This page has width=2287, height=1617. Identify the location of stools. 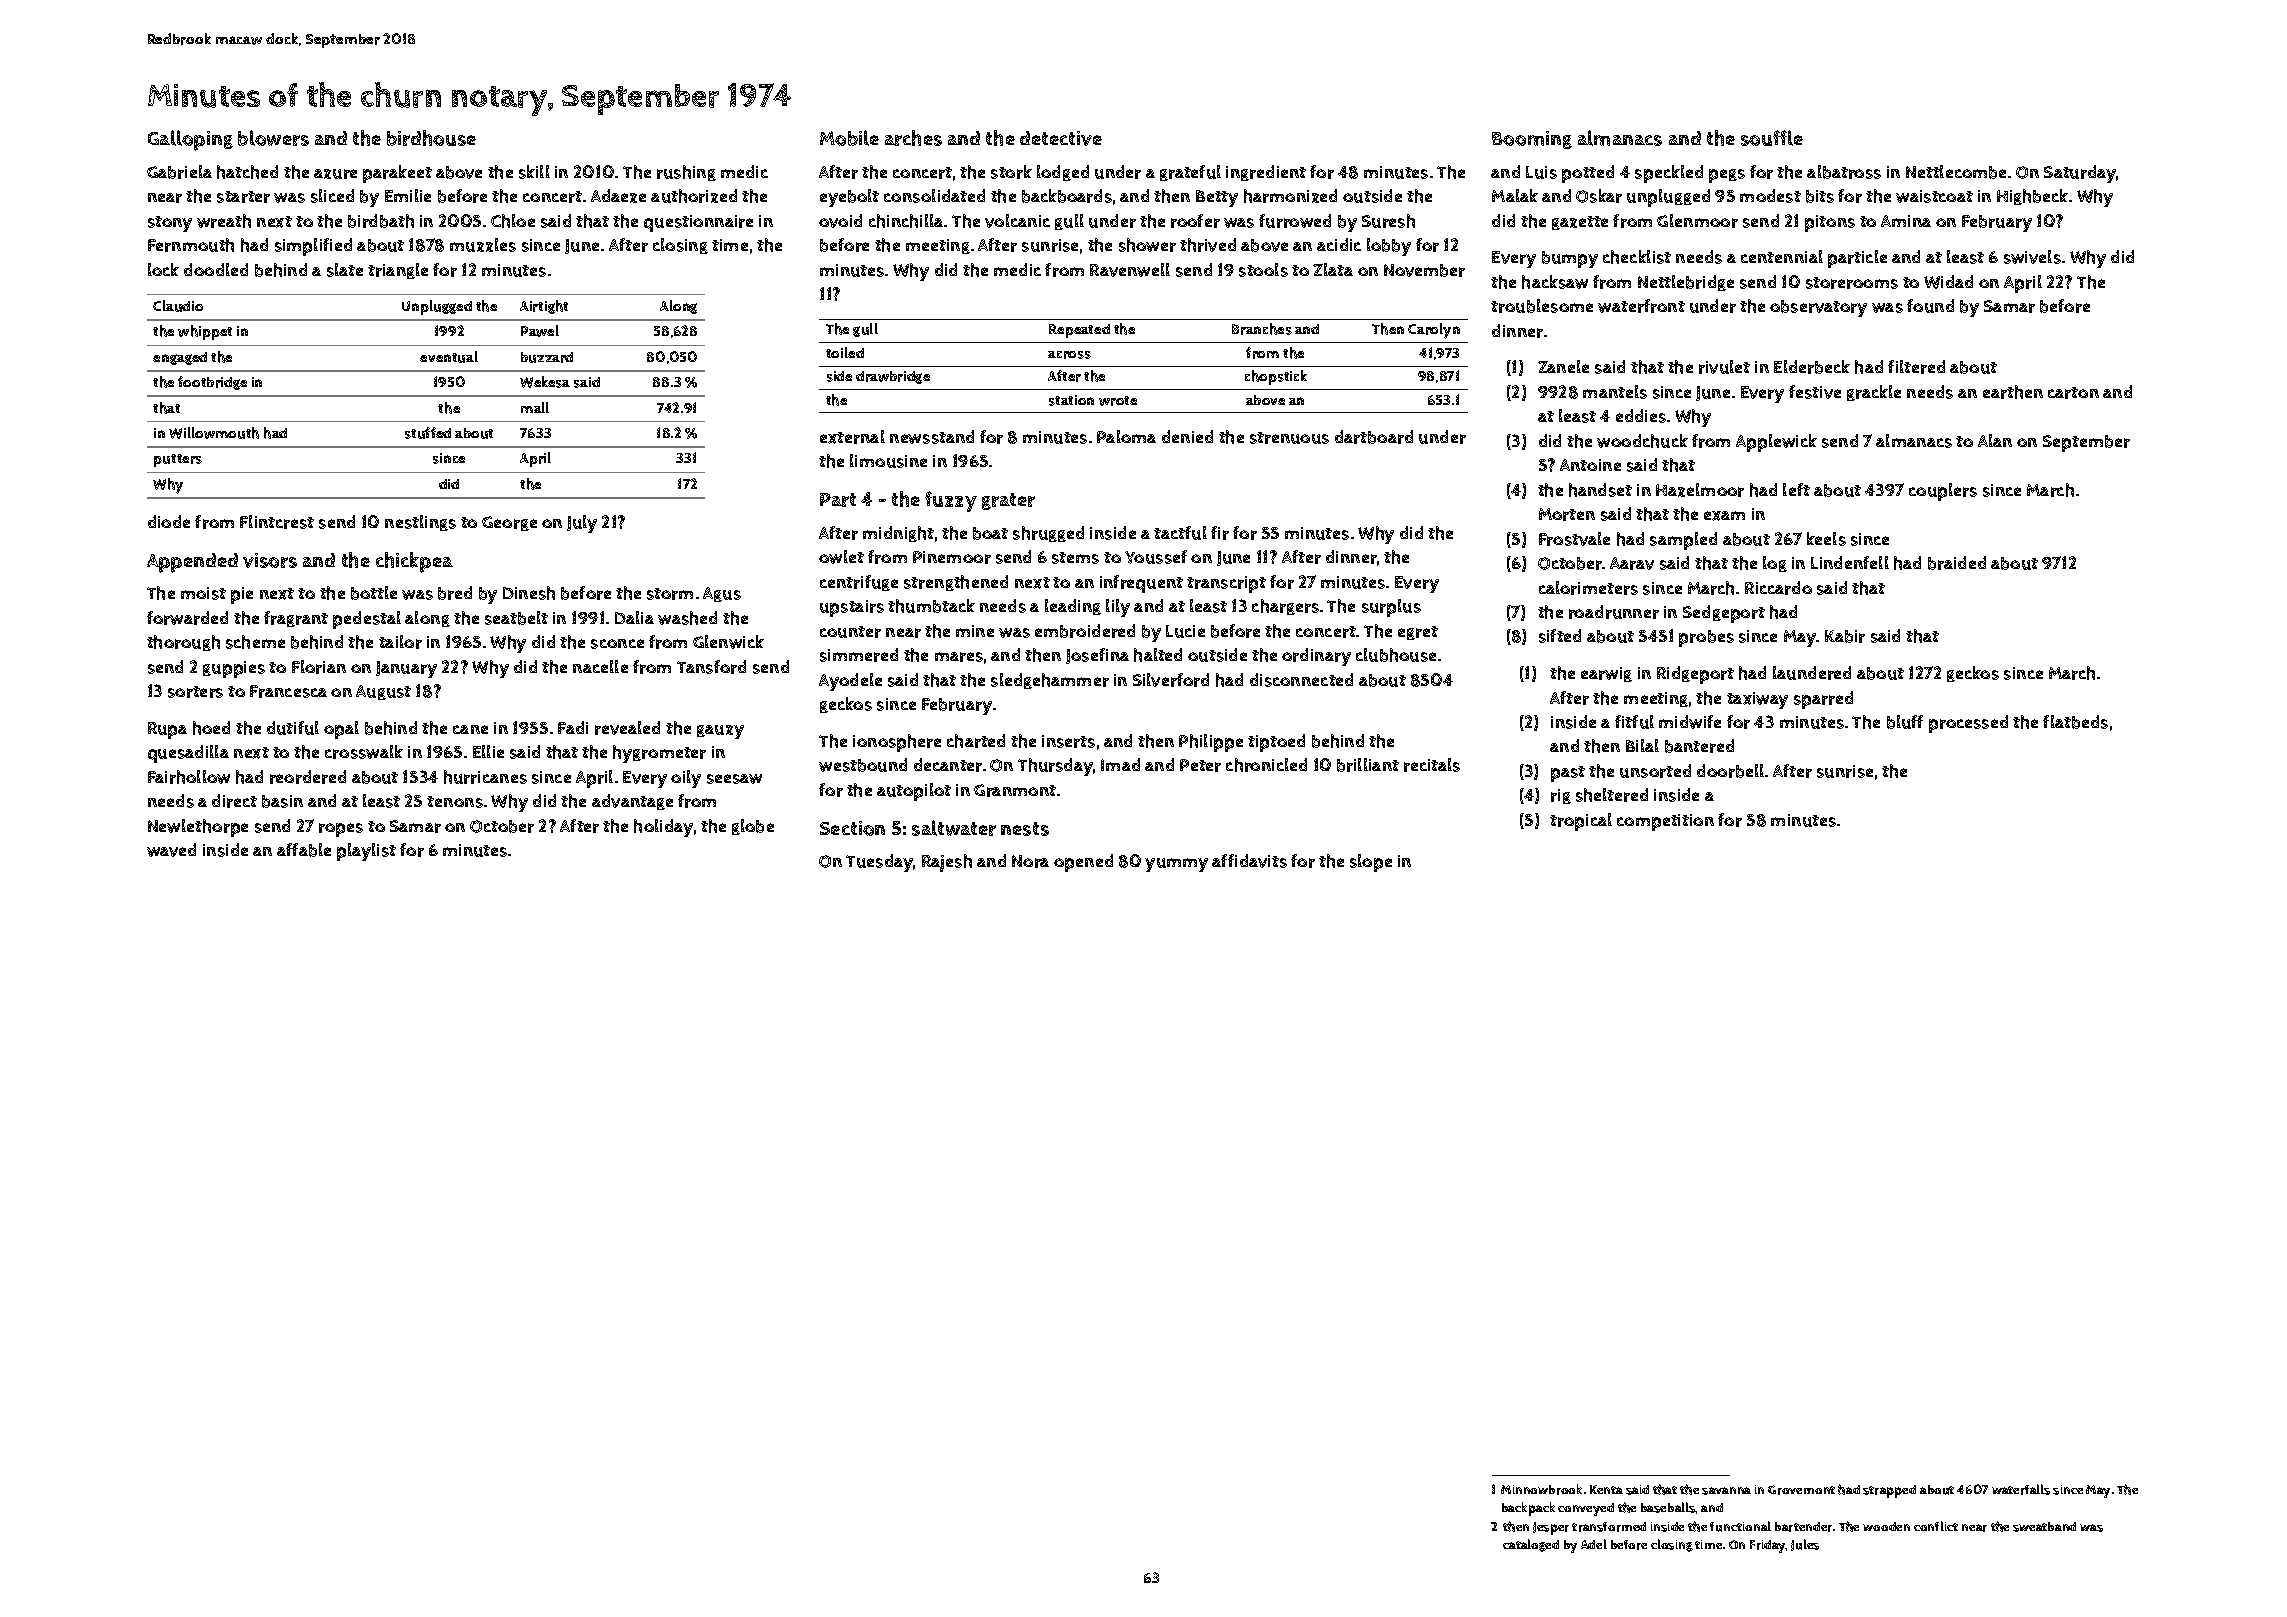
(1263, 270).
